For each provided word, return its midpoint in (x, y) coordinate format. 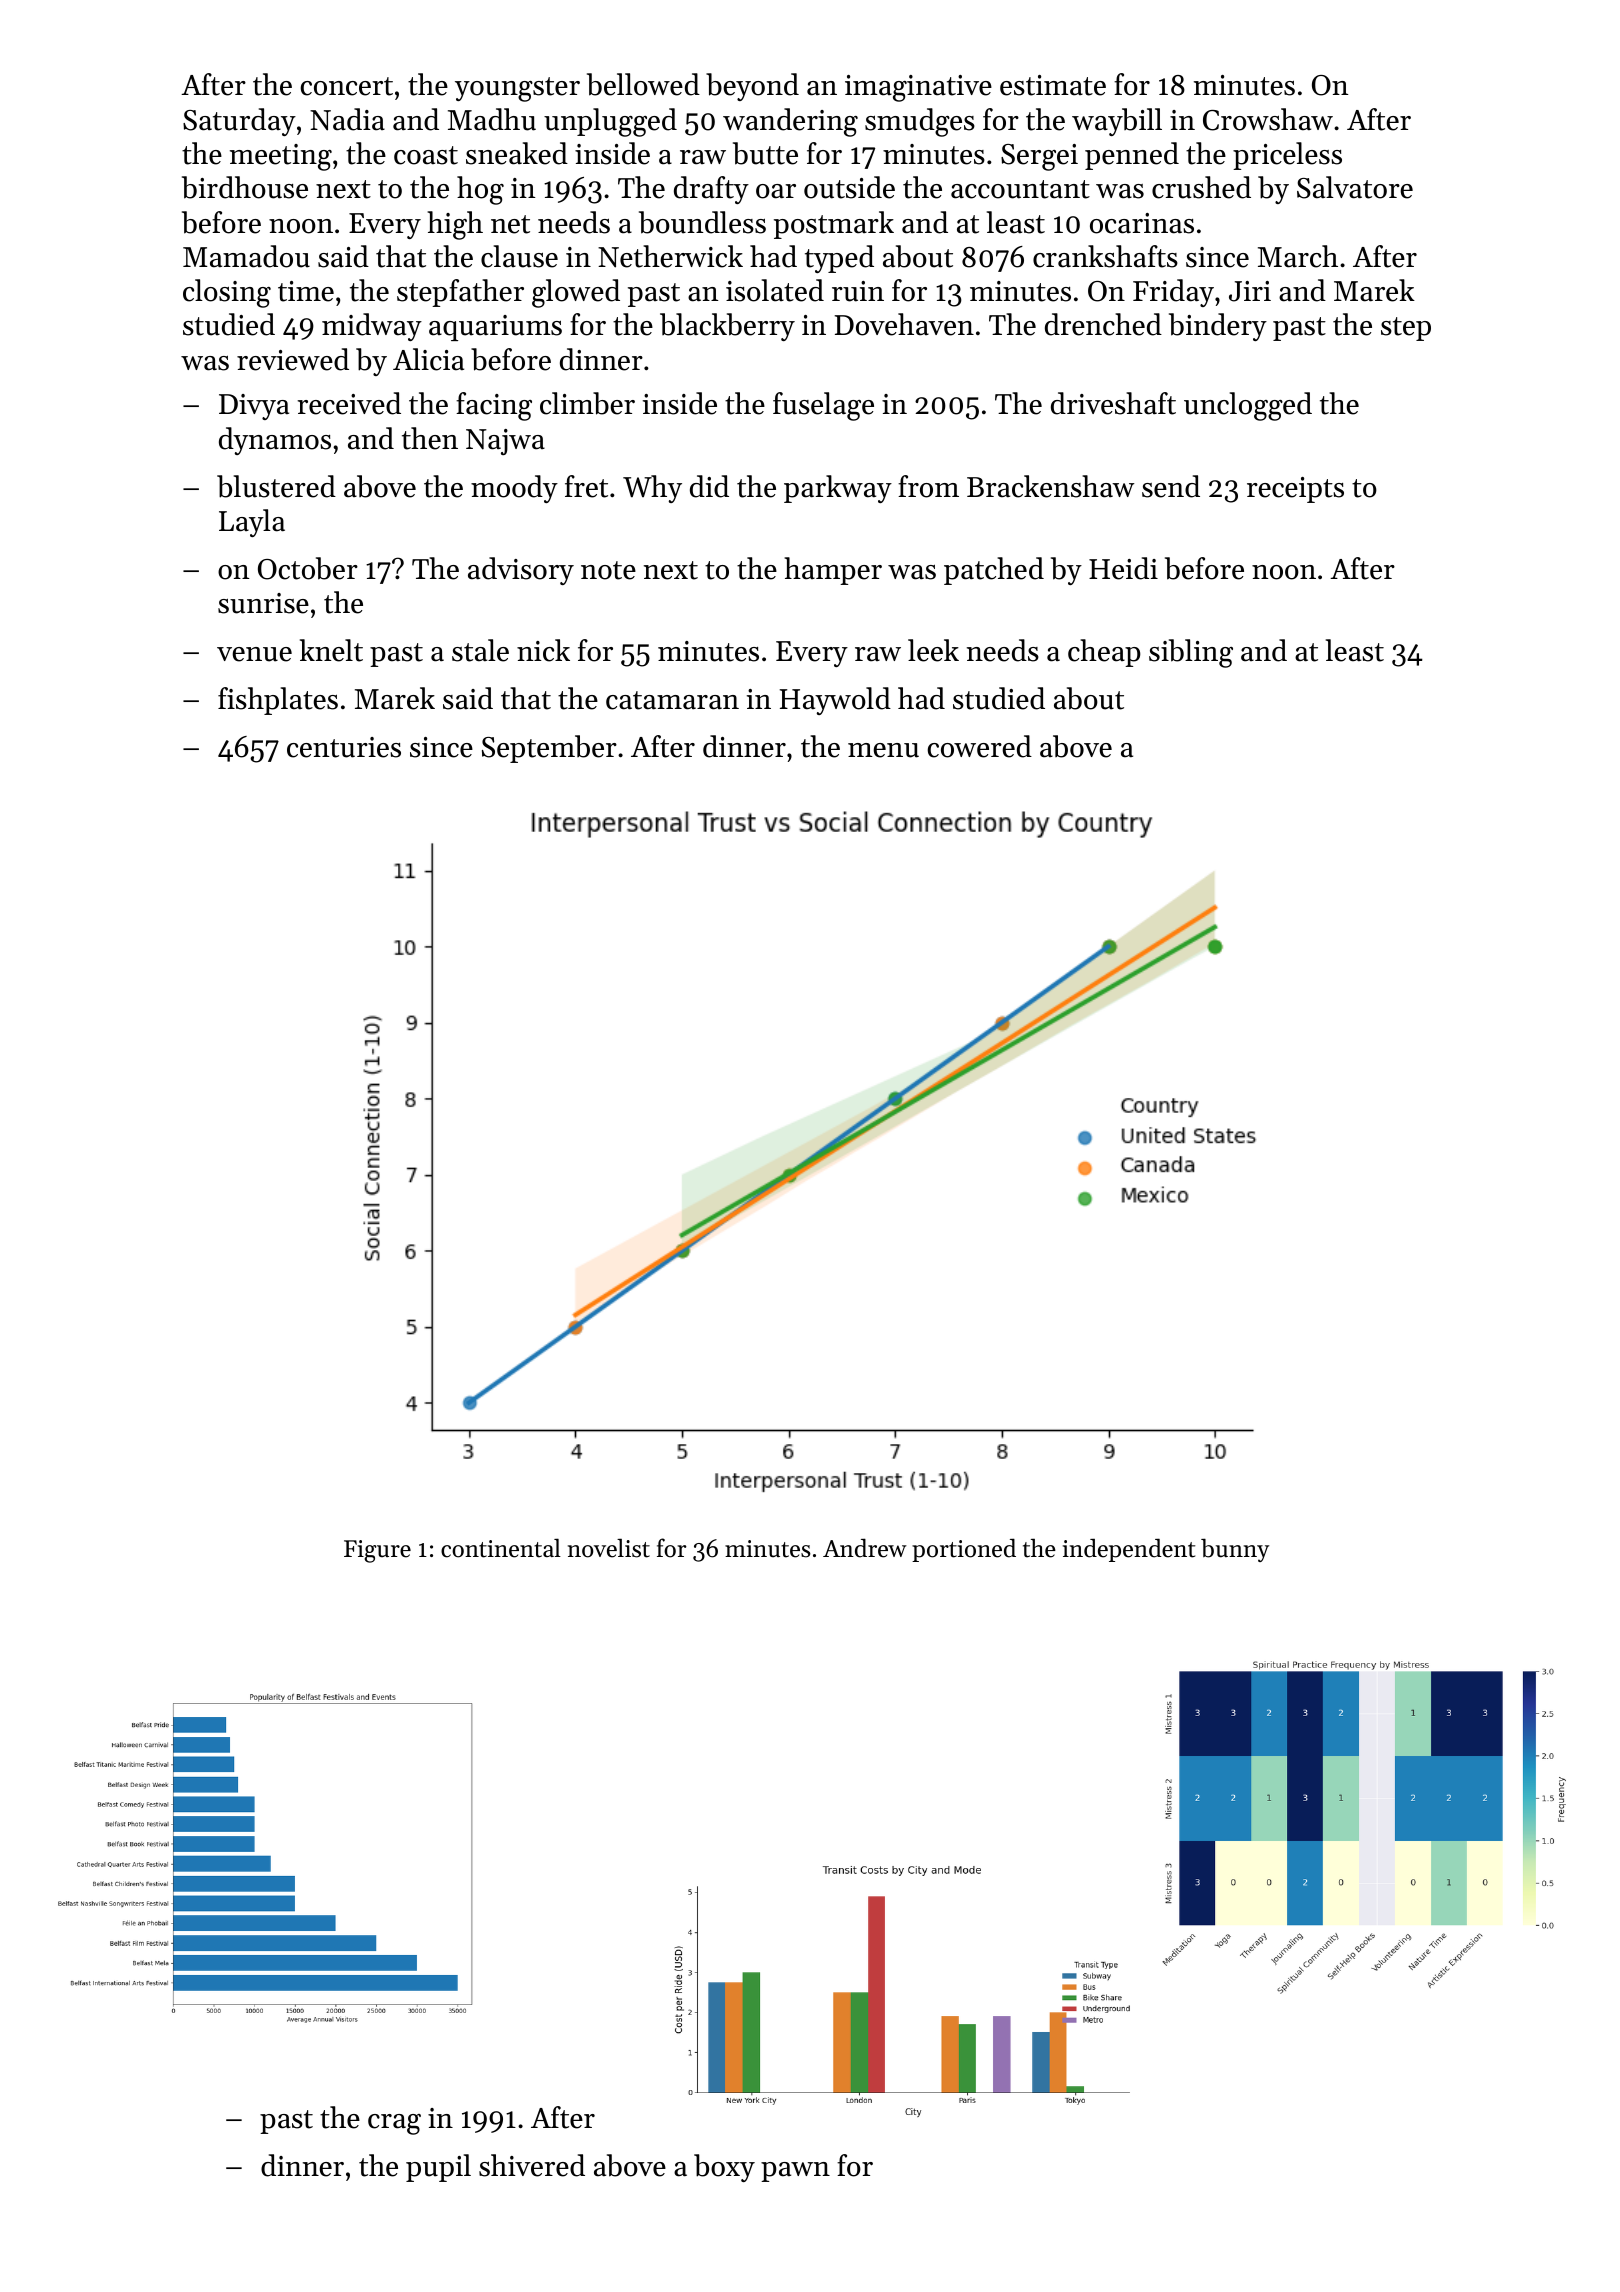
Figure (377, 1551)
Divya (254, 407)
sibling (1191, 653)
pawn (795, 2172)
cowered (980, 746)
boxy (724, 2168)
